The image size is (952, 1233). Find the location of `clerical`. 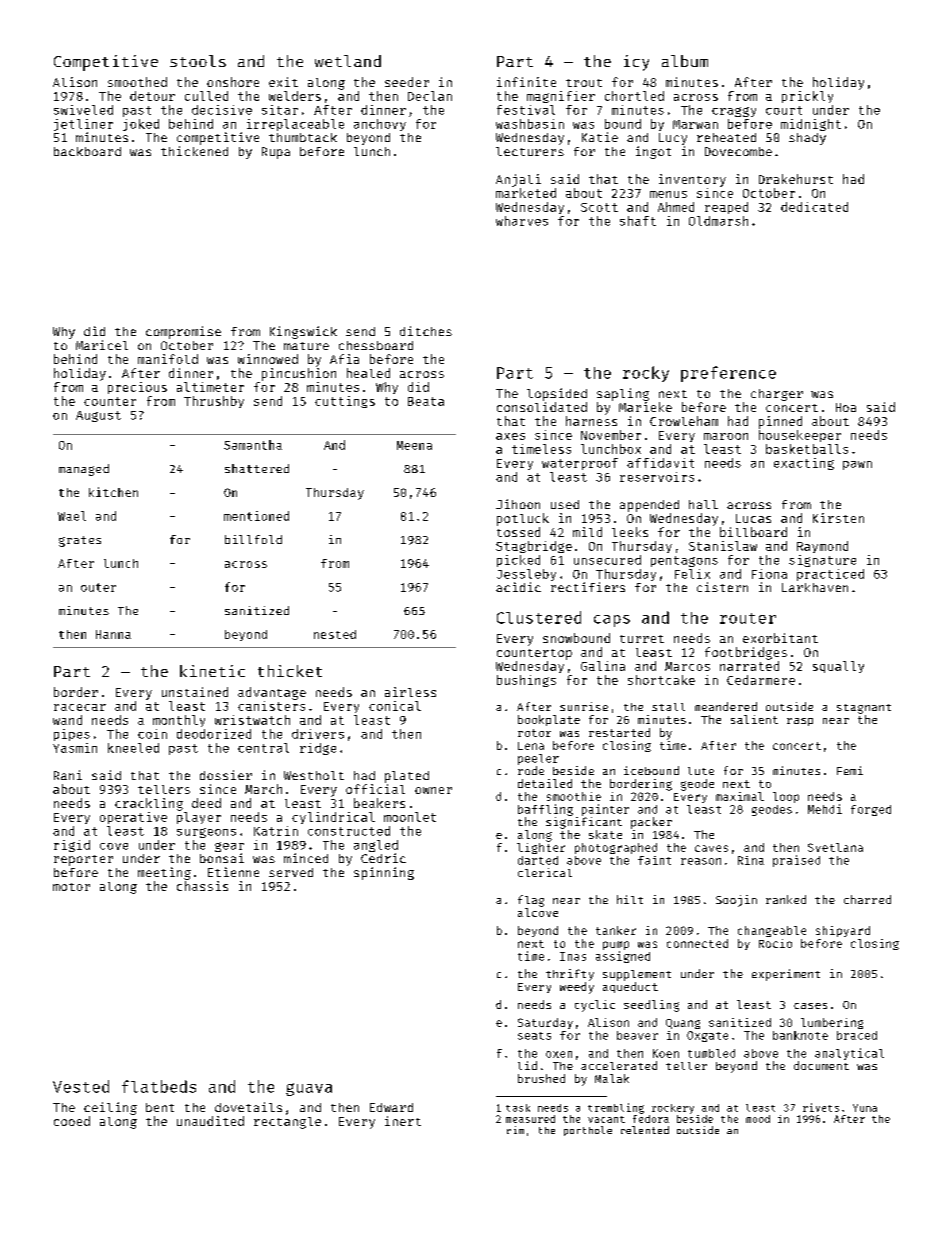

clerical is located at coordinates (545, 872).
